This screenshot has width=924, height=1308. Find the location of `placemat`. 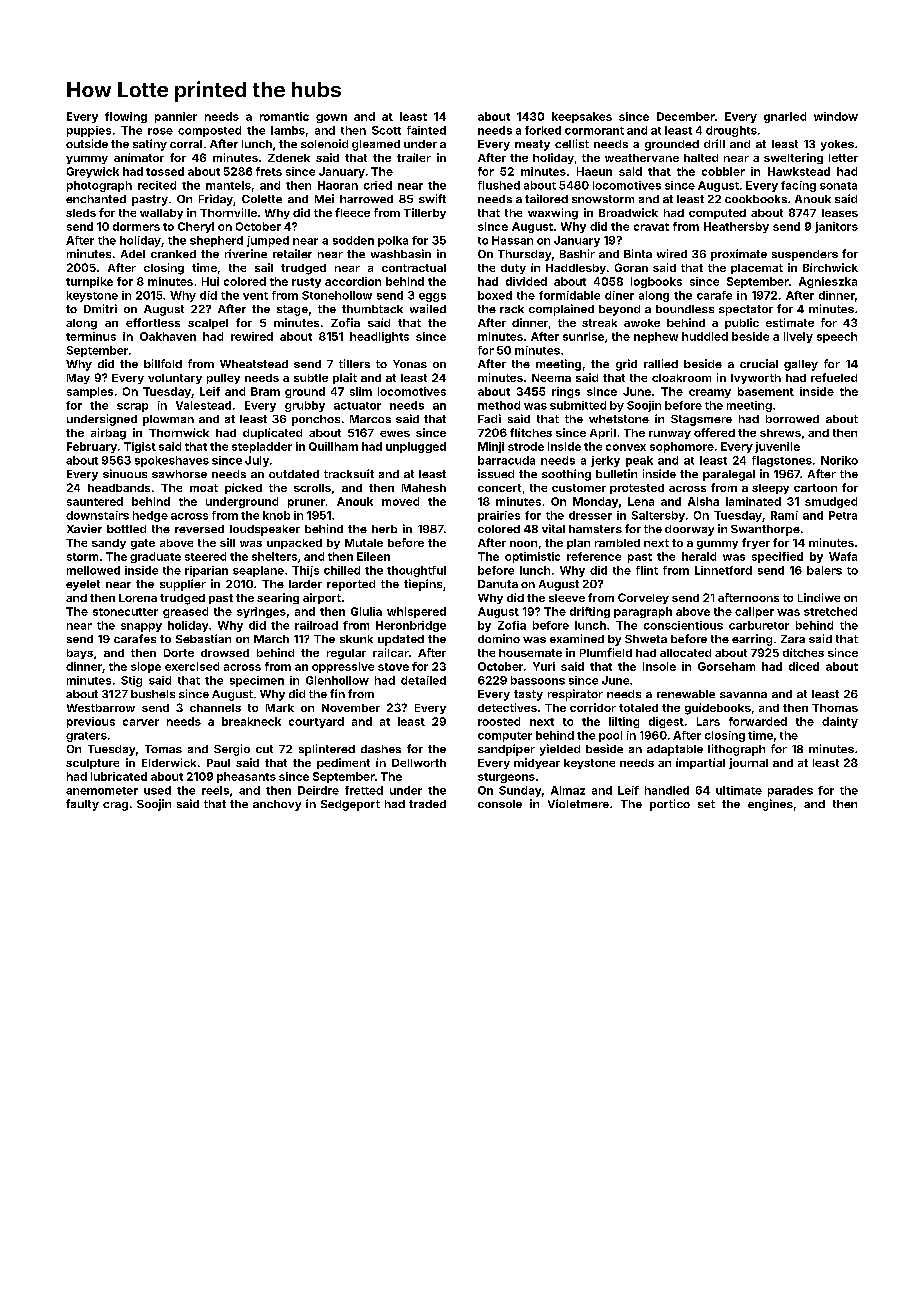

placemat is located at coordinates (757, 269).
